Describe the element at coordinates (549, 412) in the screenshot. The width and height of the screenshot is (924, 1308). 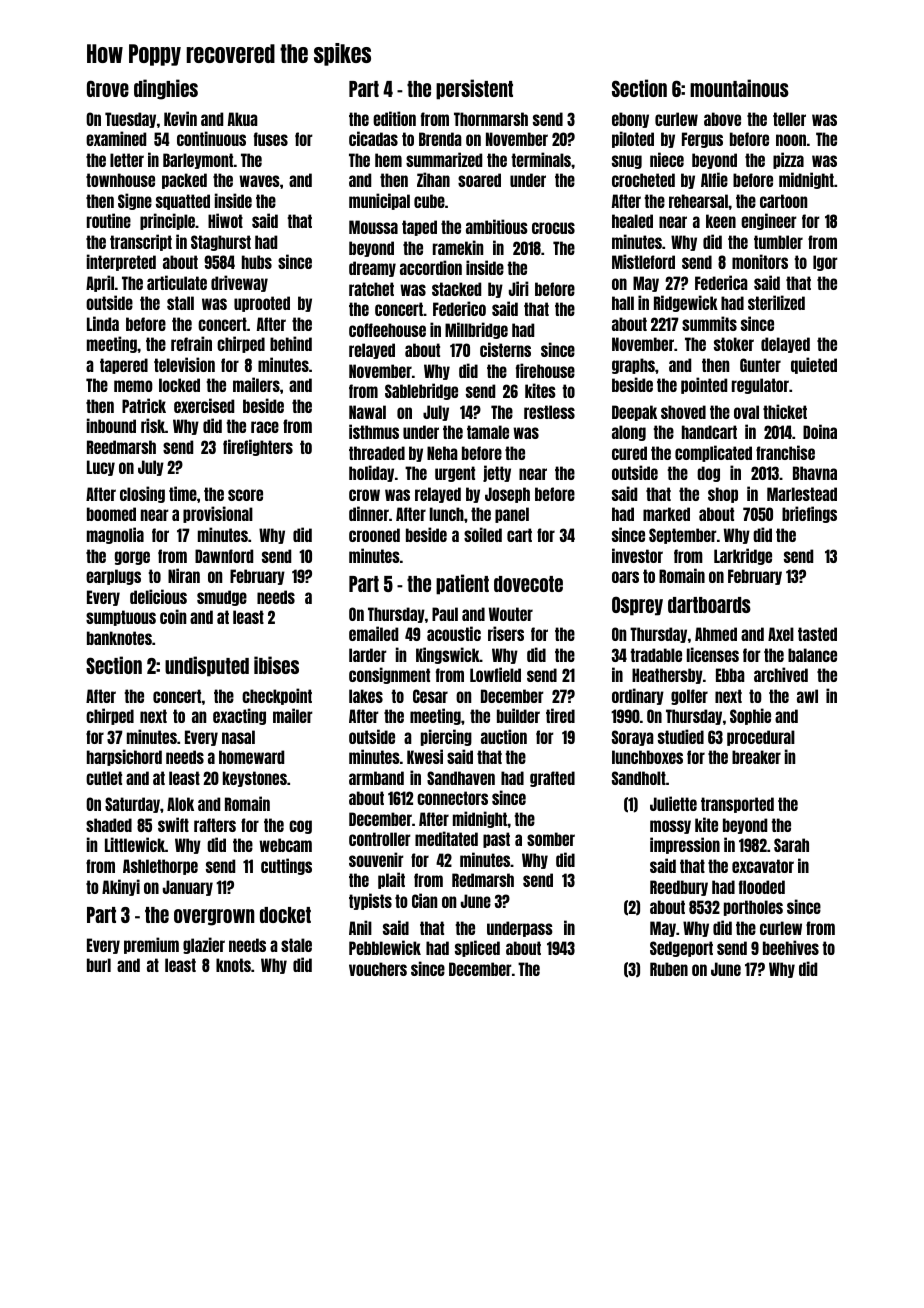
I see `restless` at that location.
